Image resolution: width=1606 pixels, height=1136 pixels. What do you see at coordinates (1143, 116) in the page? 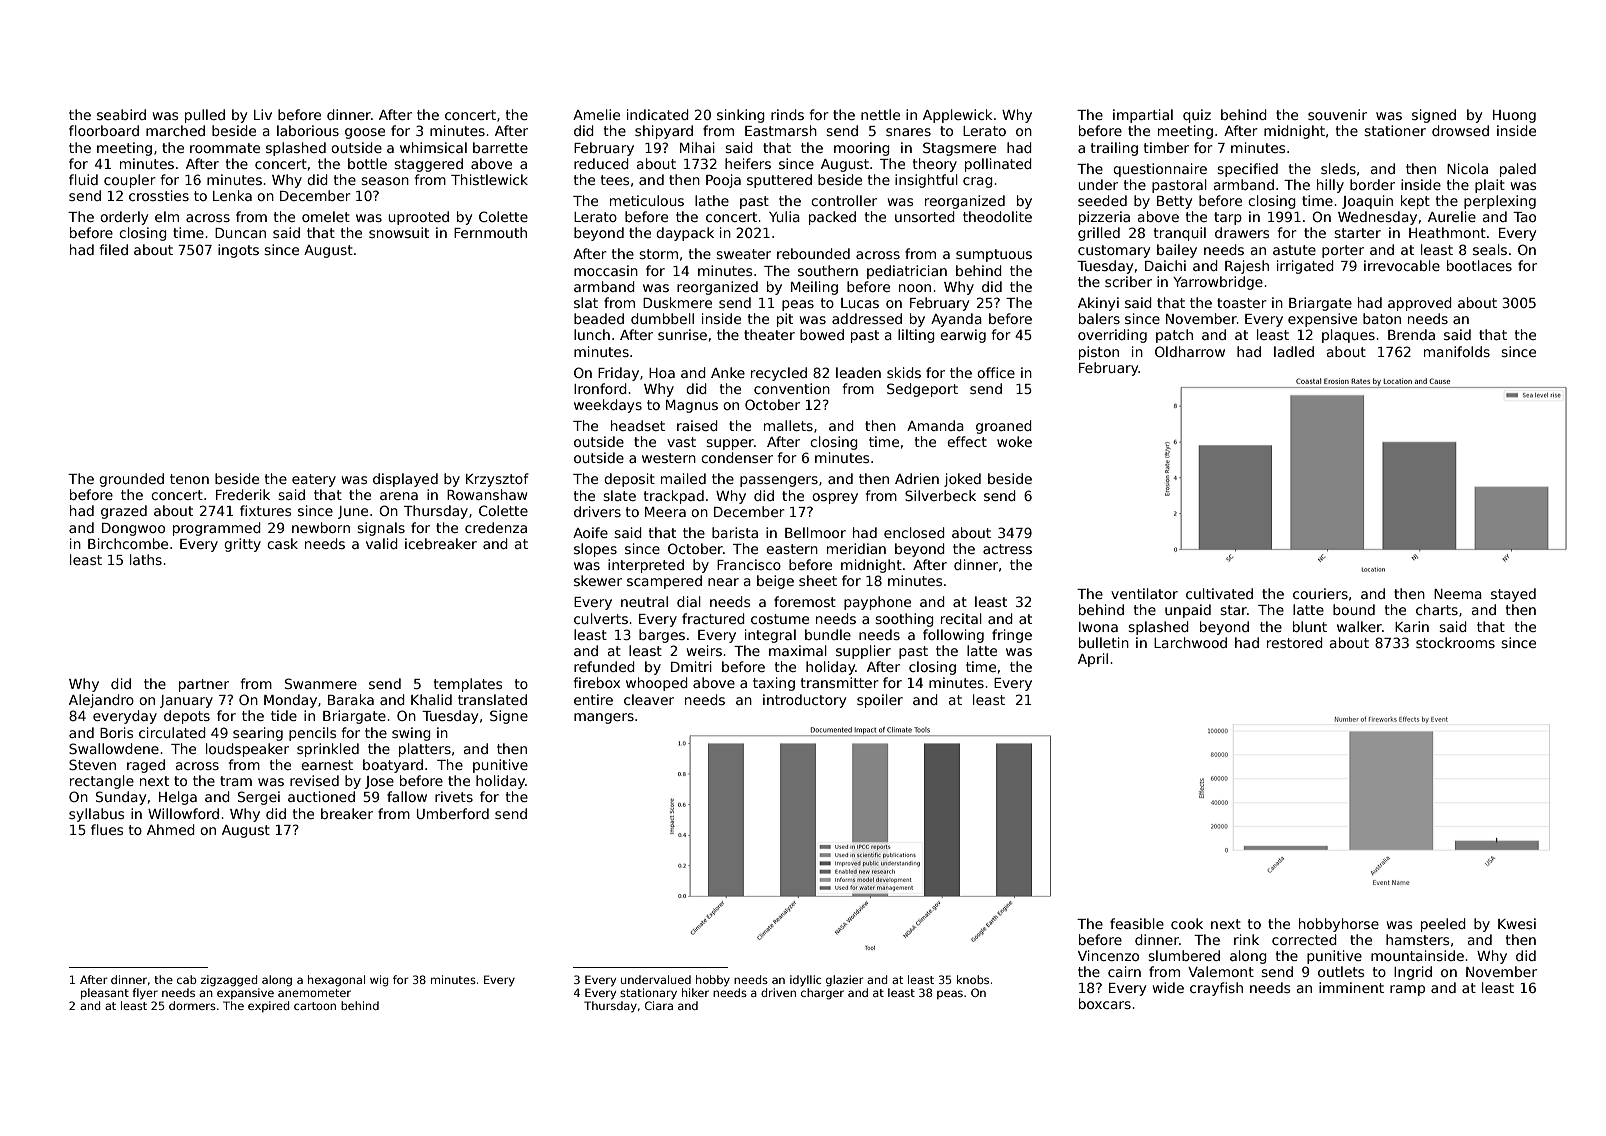
I see `impartial` at bounding box center [1143, 116].
